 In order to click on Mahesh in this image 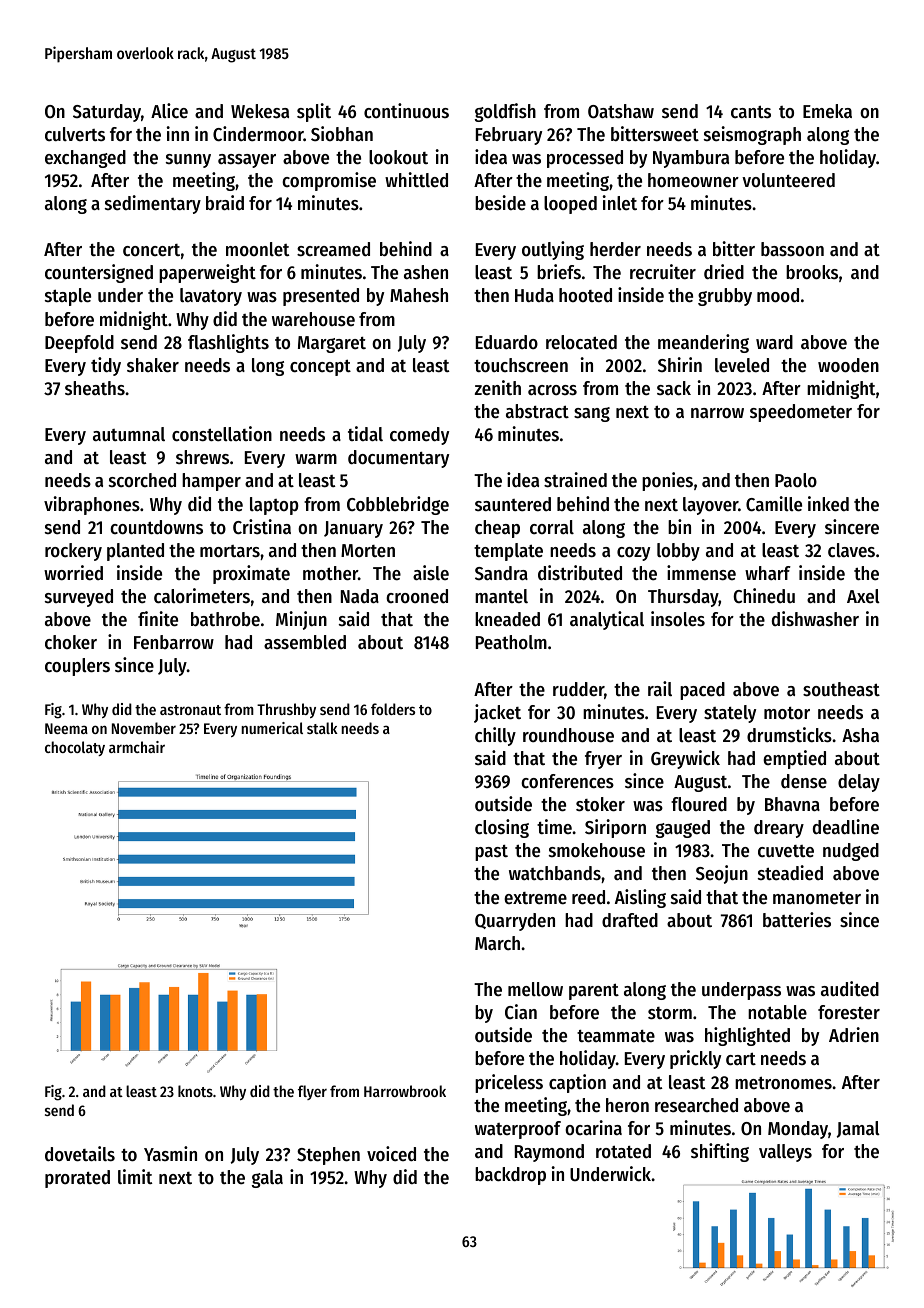, I will do `click(419, 295)`.
